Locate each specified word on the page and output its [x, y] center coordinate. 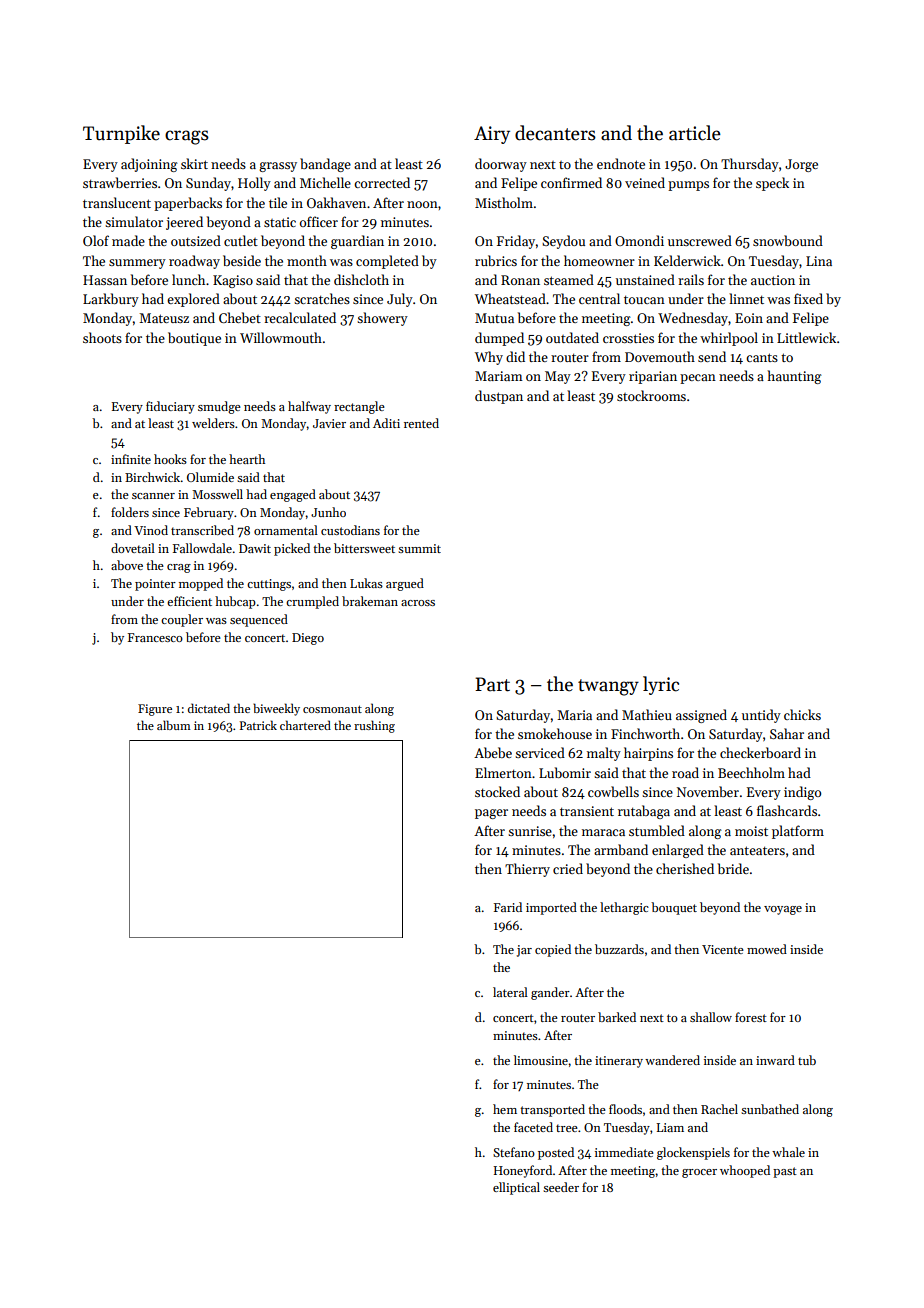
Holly [254, 184]
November [708, 791]
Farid [508, 907]
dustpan [499, 397]
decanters [555, 133]
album [174, 725]
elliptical [516, 1188]
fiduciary [170, 407]
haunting [795, 377]
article [695, 133]
